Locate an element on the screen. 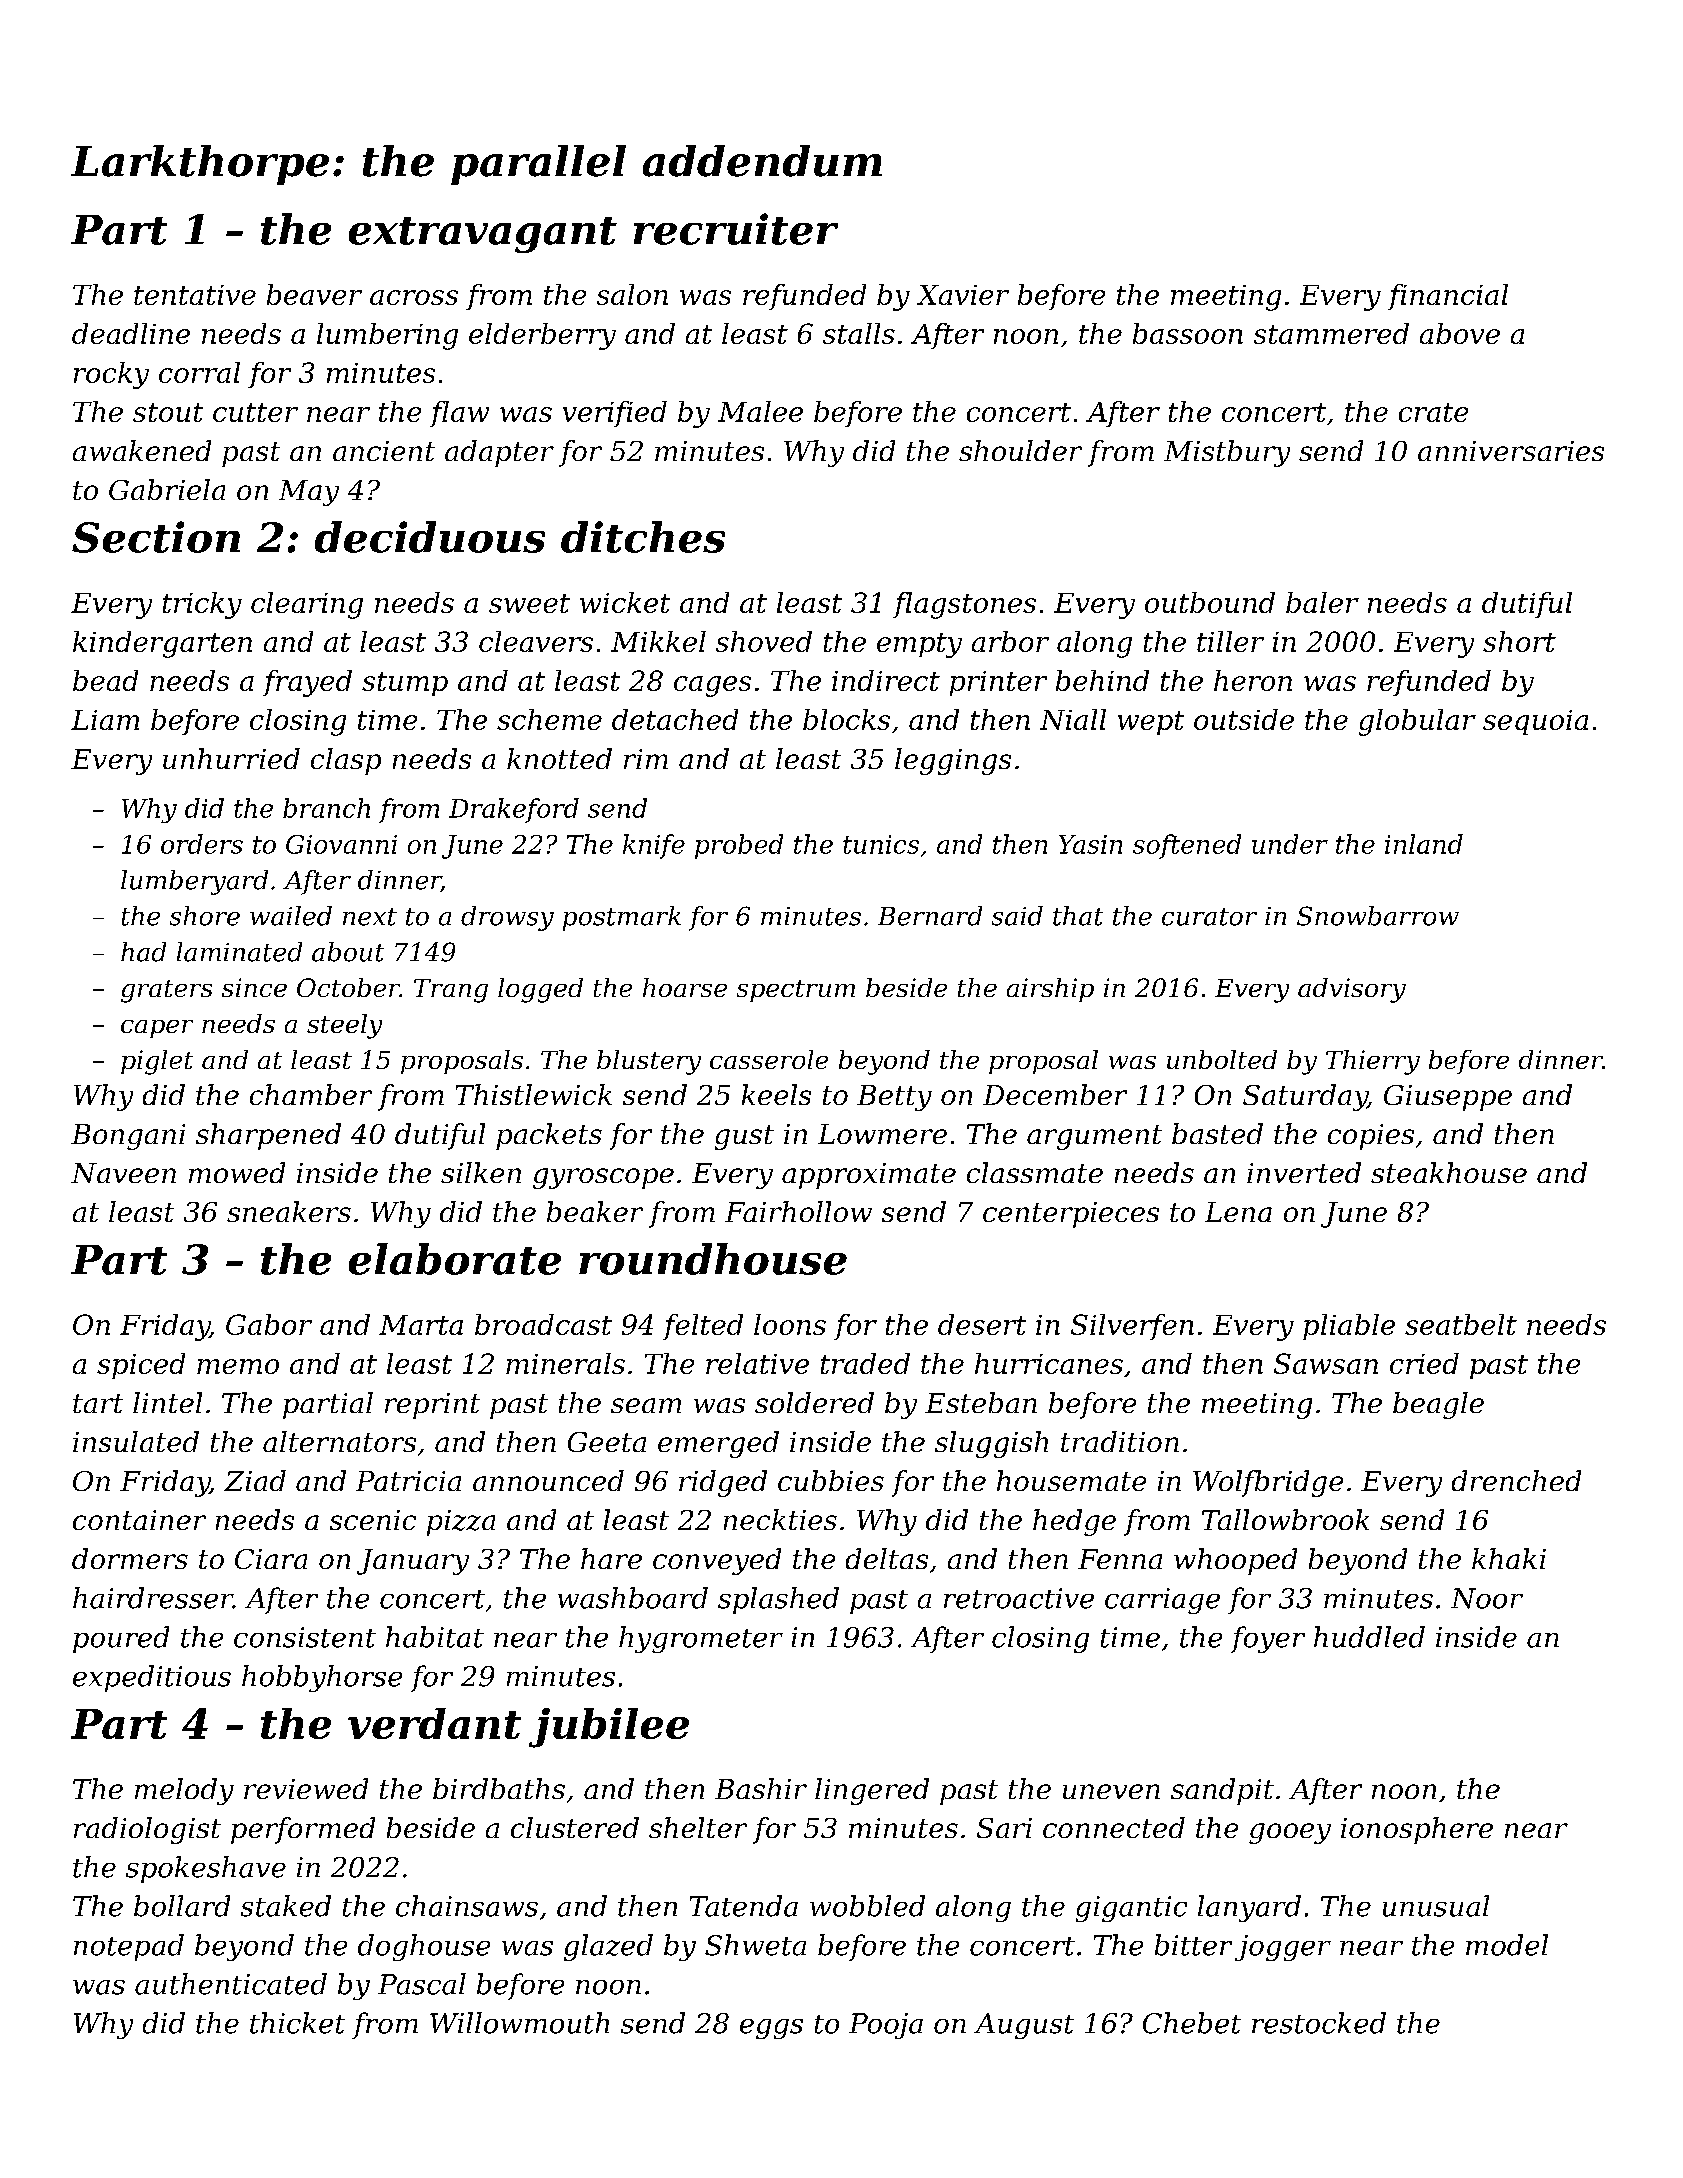 This screenshot has width=1683, height=2178. retroactive is located at coordinates (1019, 1598).
